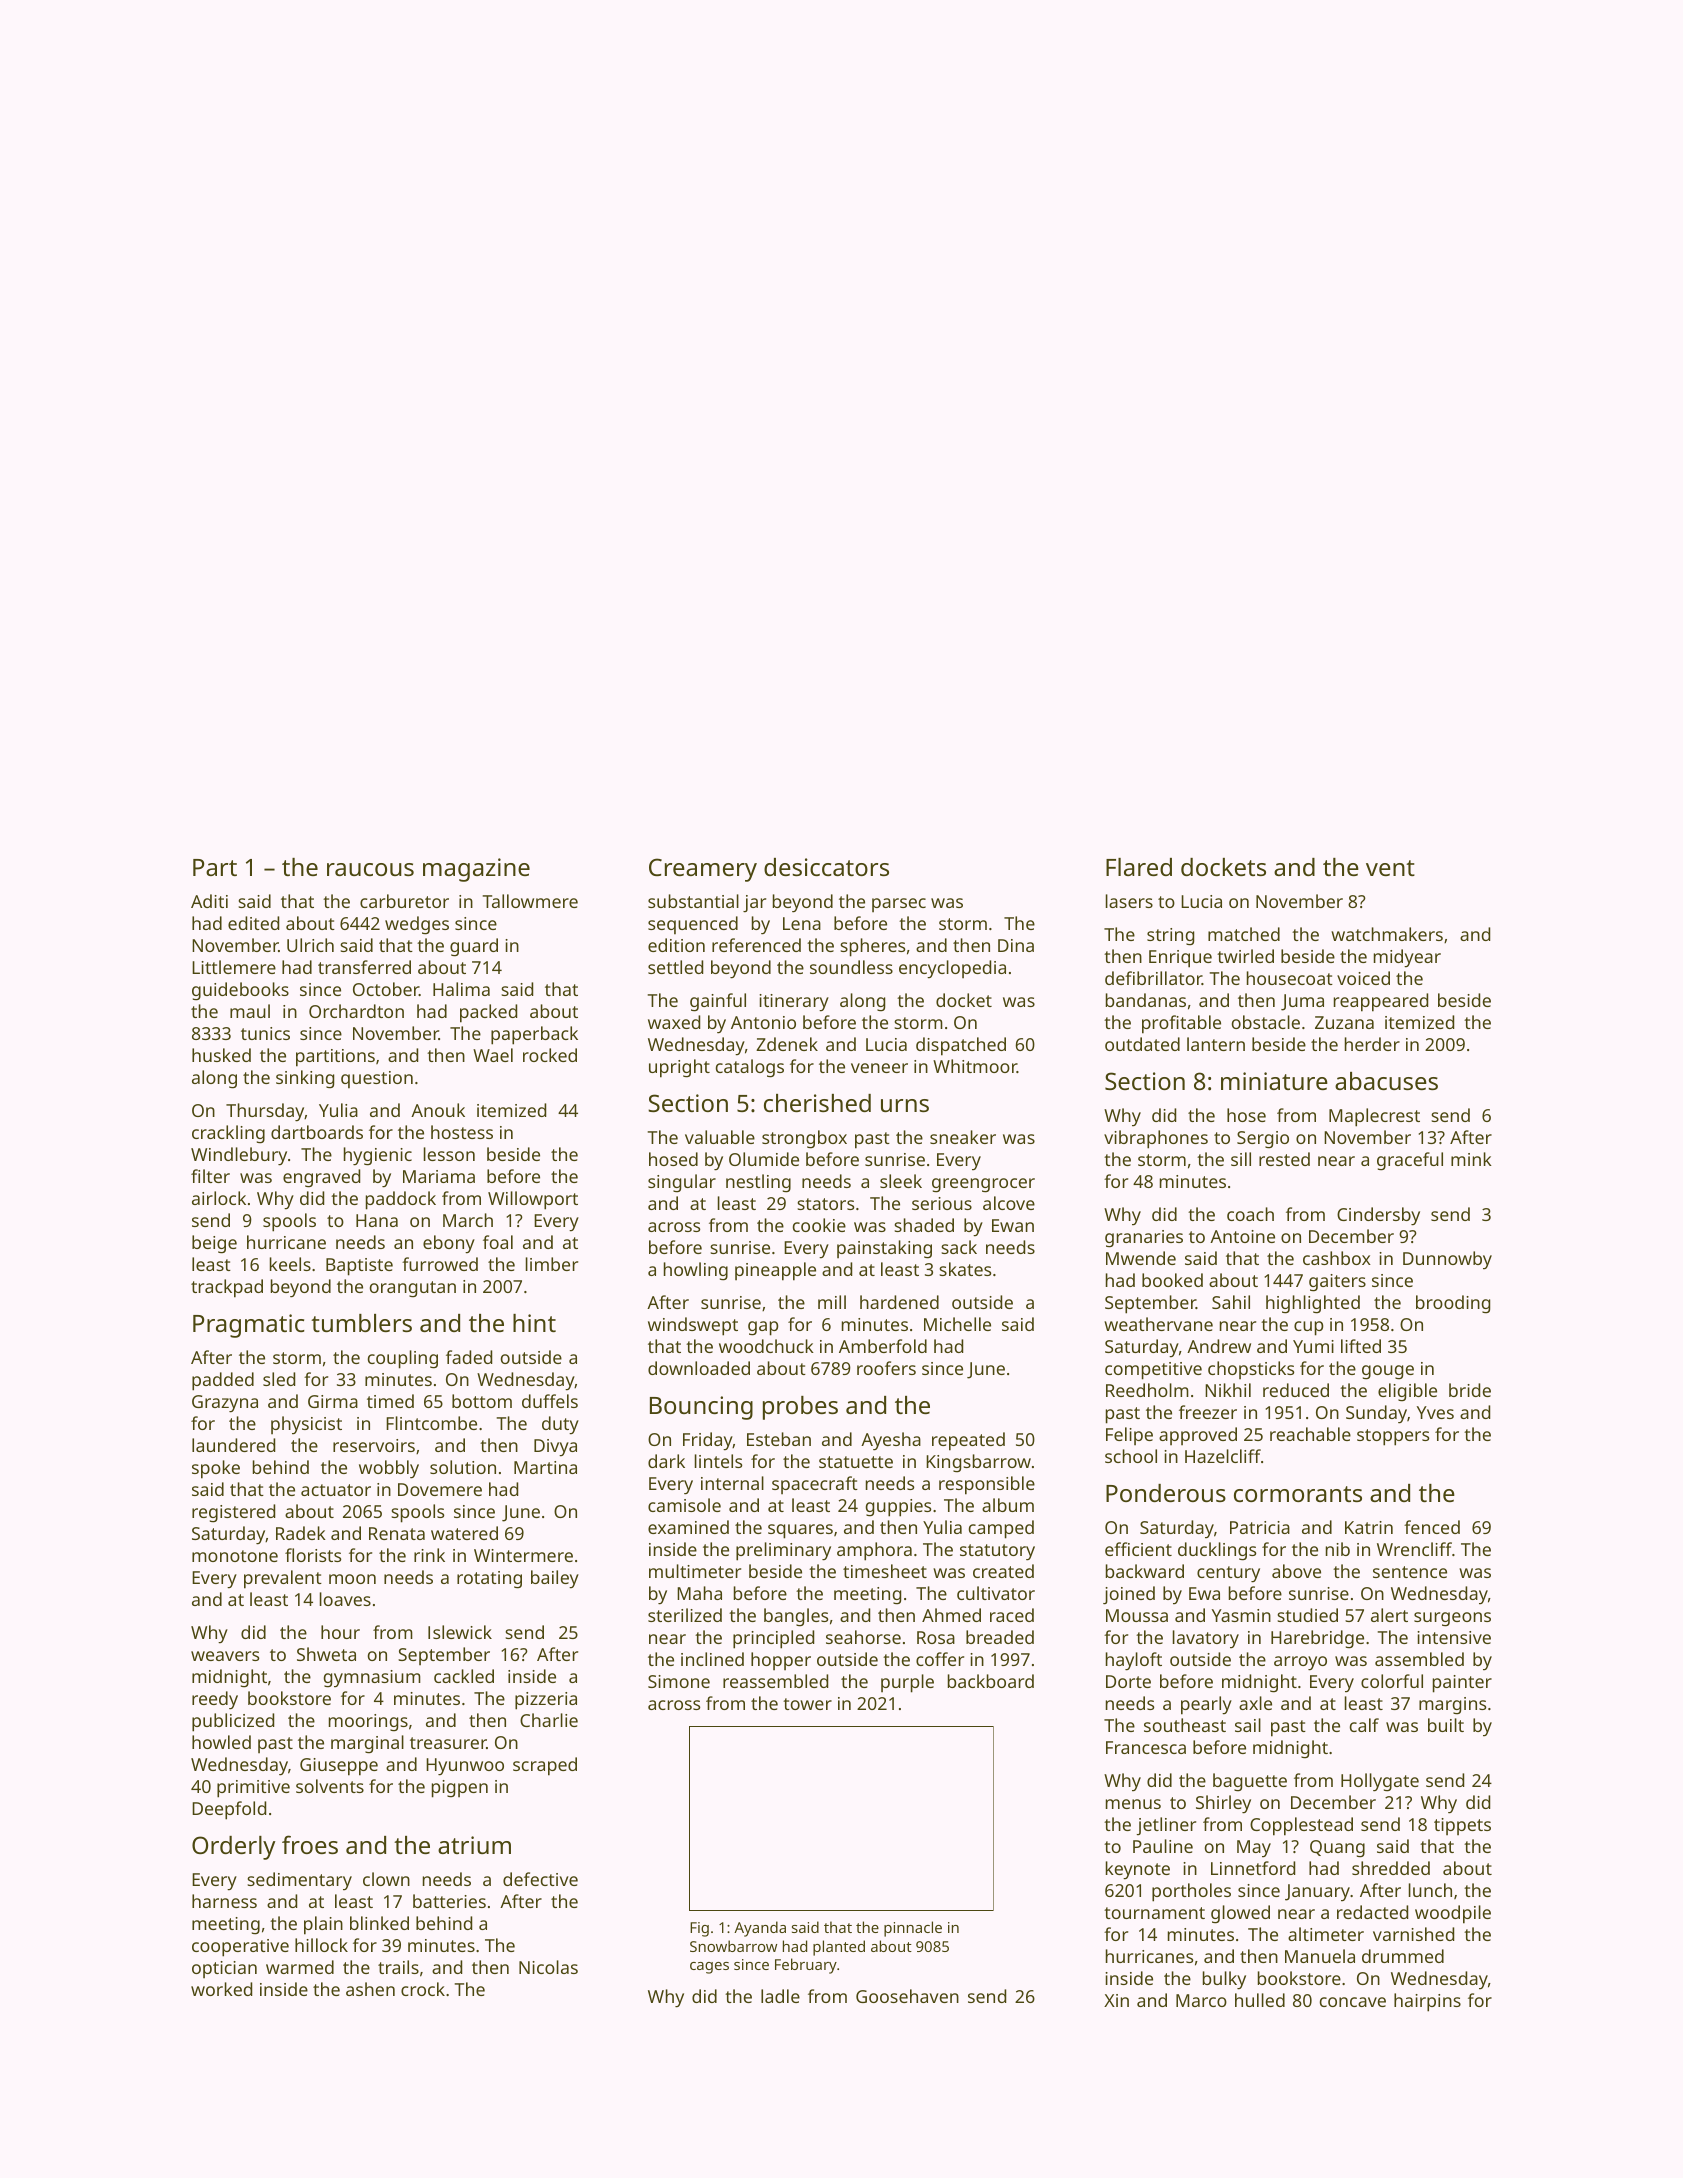 This page has width=1683, height=2178. What do you see at coordinates (826, 867) in the page?
I see `desiccators` at bounding box center [826, 867].
